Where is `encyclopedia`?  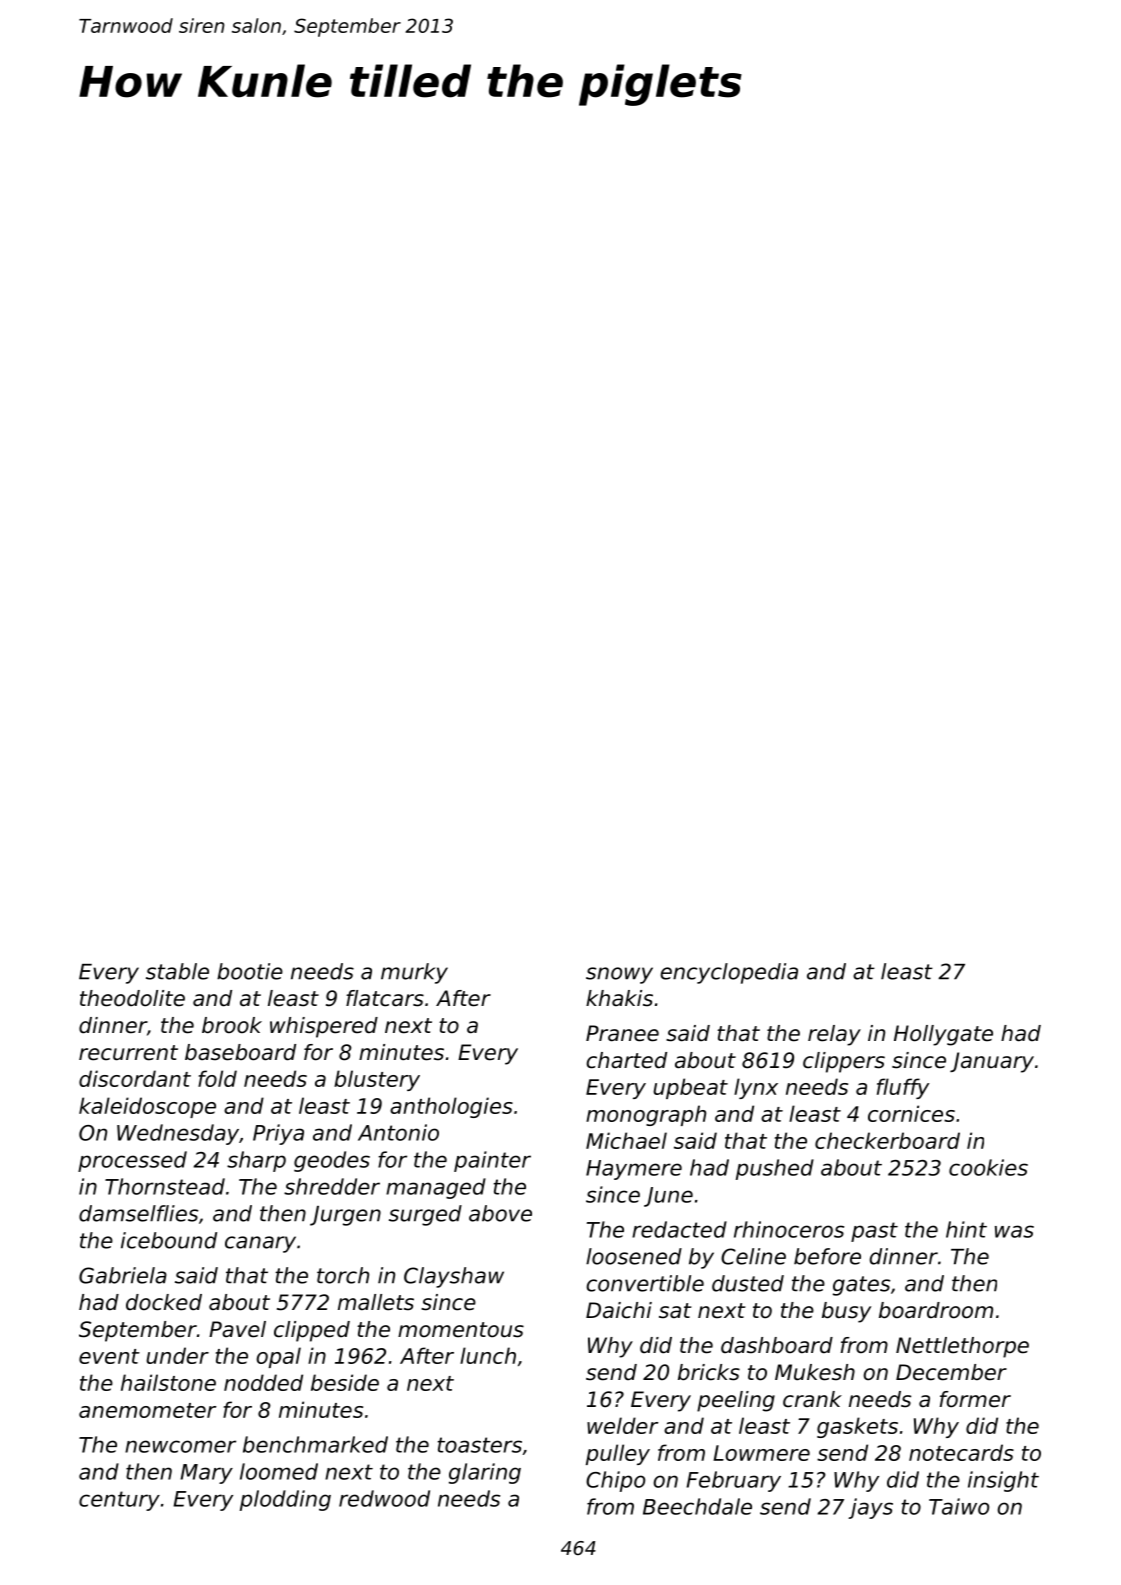
encyclopedia is located at coordinates (729, 973).
